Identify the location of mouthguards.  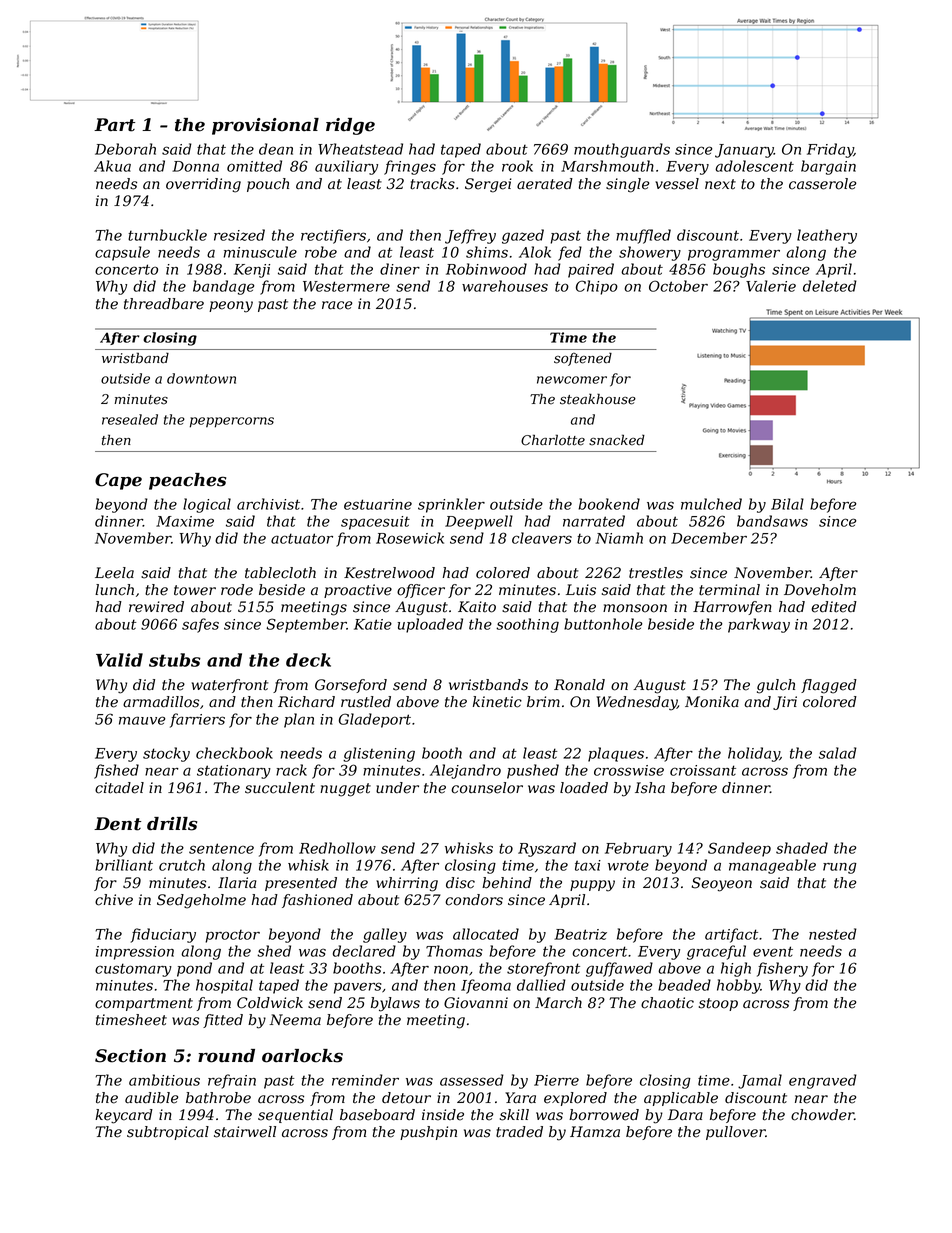
(622, 150).
